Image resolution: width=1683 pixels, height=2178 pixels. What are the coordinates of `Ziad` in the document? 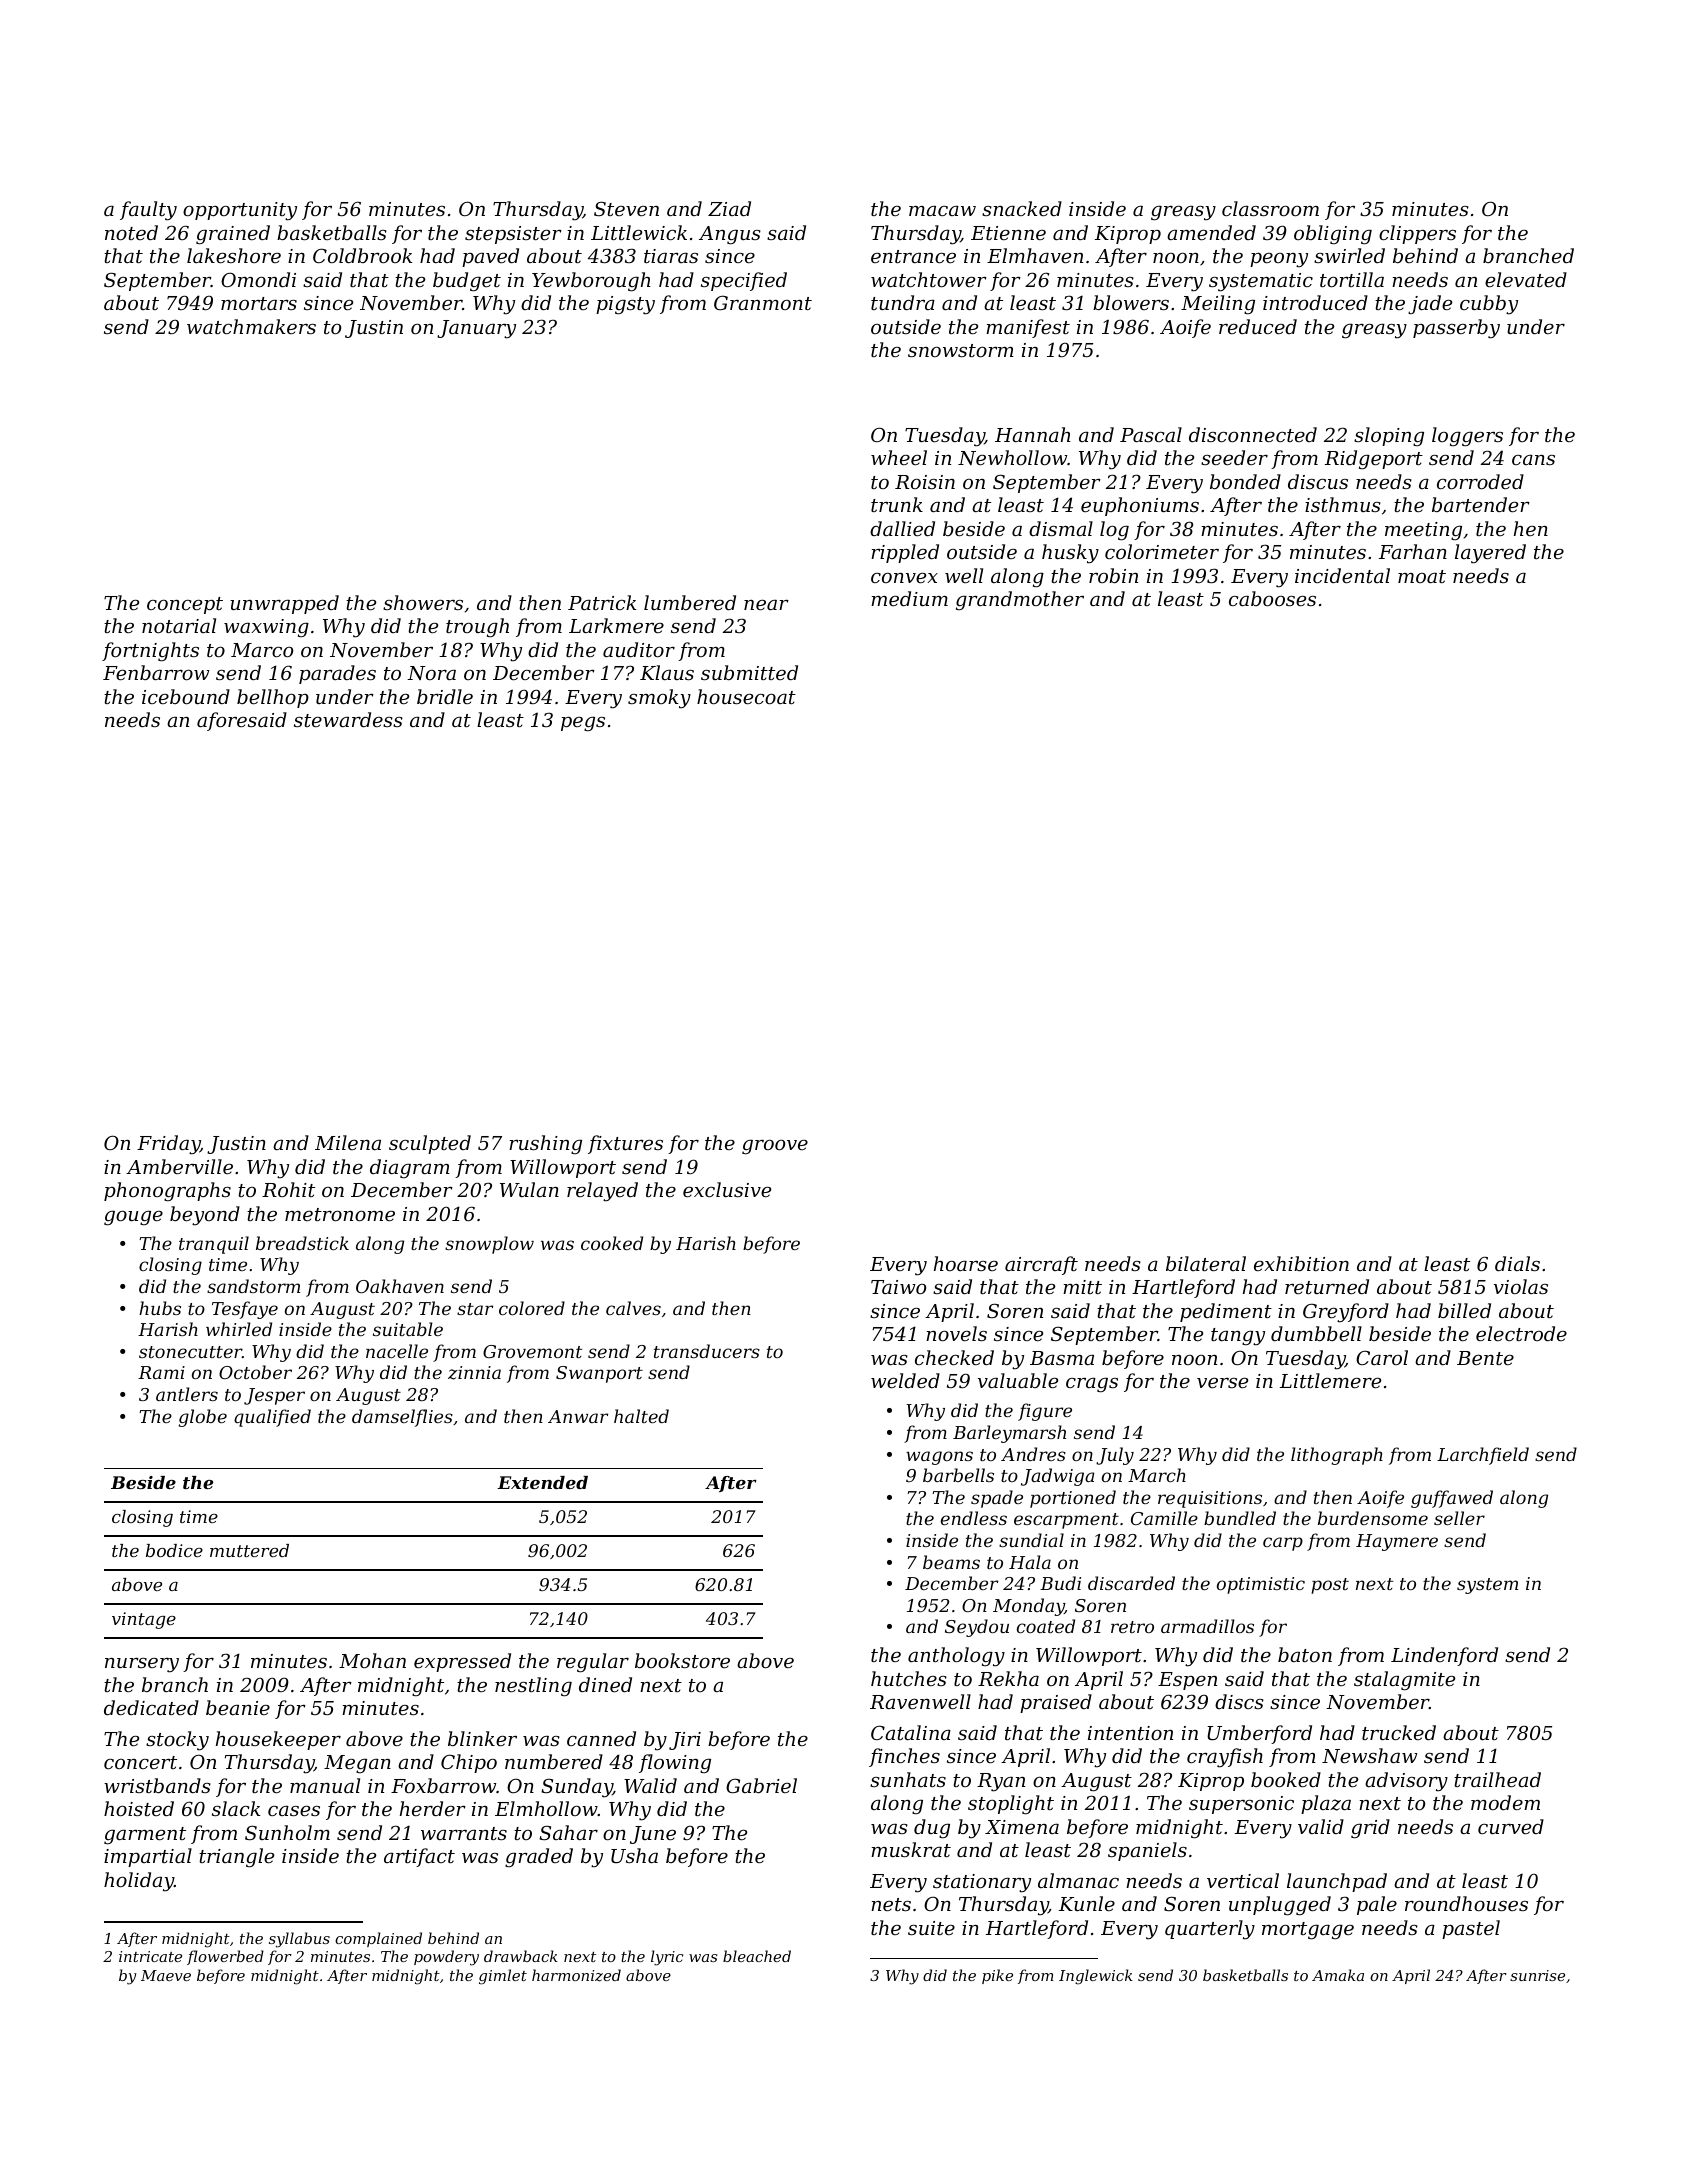 It's located at (729, 208).
